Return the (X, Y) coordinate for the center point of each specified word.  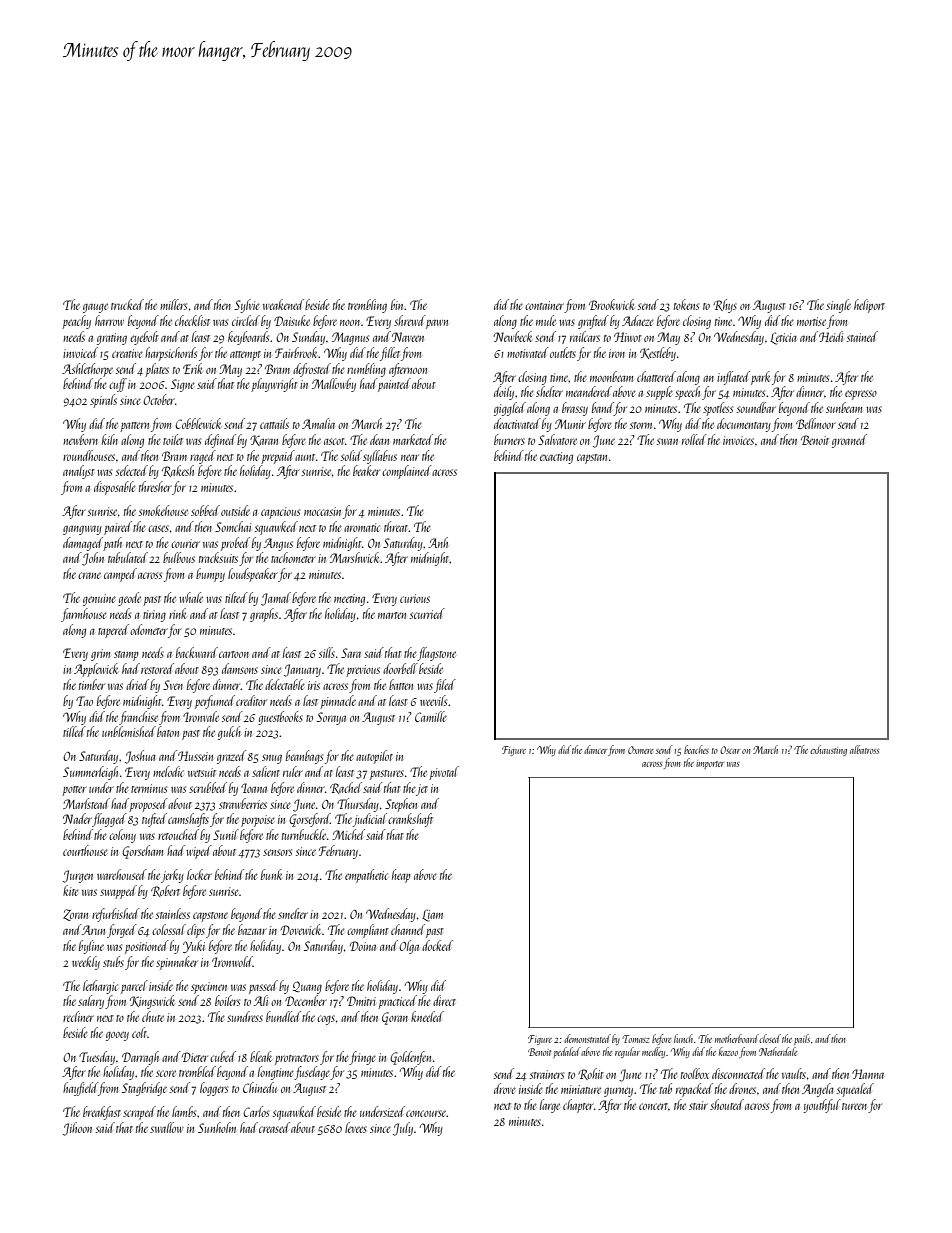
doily (504, 393)
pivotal (444, 773)
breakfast (102, 1113)
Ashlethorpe (87, 370)
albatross (864, 749)
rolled (694, 439)
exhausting (828, 750)
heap (401, 876)
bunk (271, 874)
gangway (82, 530)
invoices (738, 440)
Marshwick (355, 557)
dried (137, 684)
